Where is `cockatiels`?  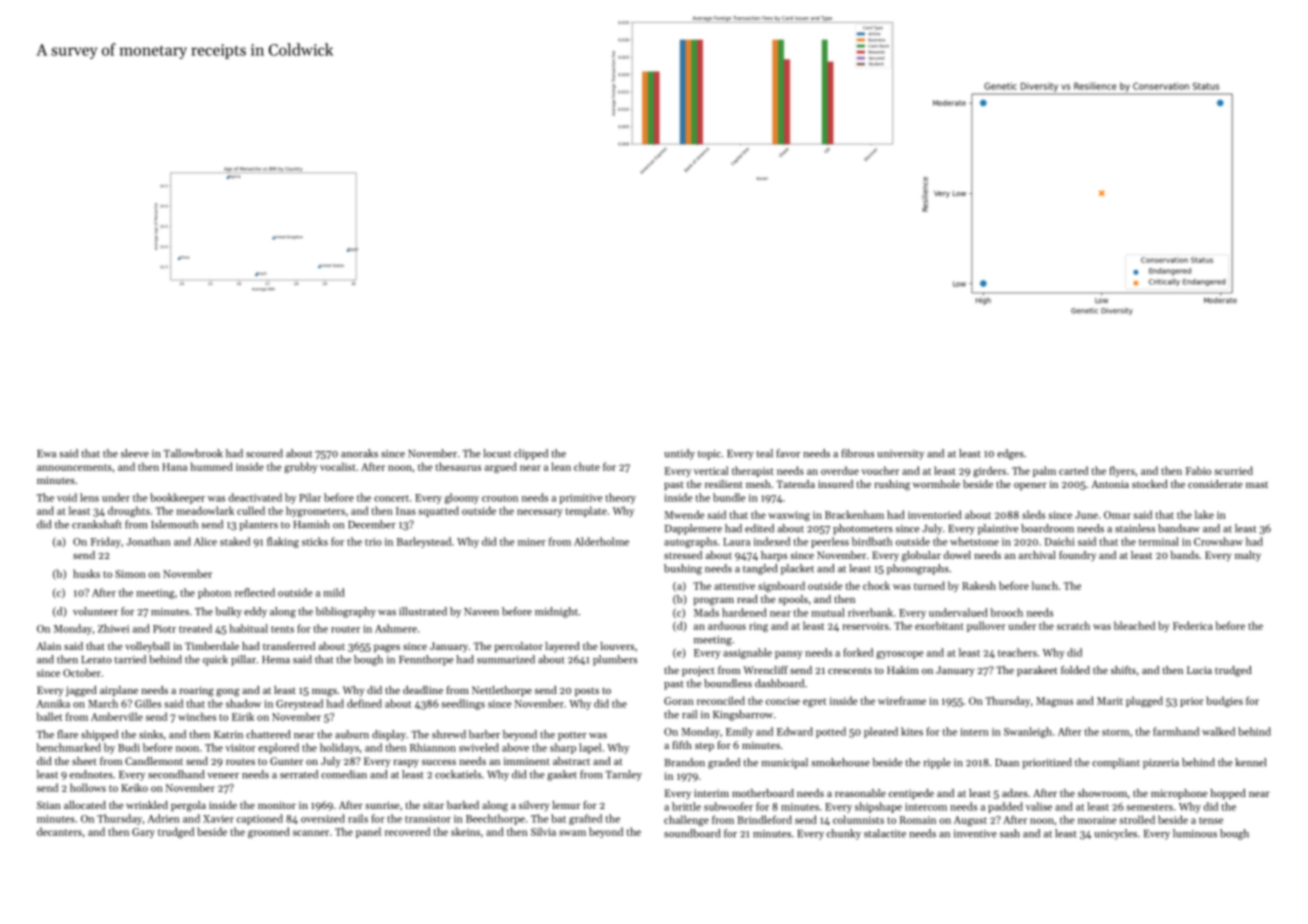
cockatiels is located at coordinates (458, 774).
